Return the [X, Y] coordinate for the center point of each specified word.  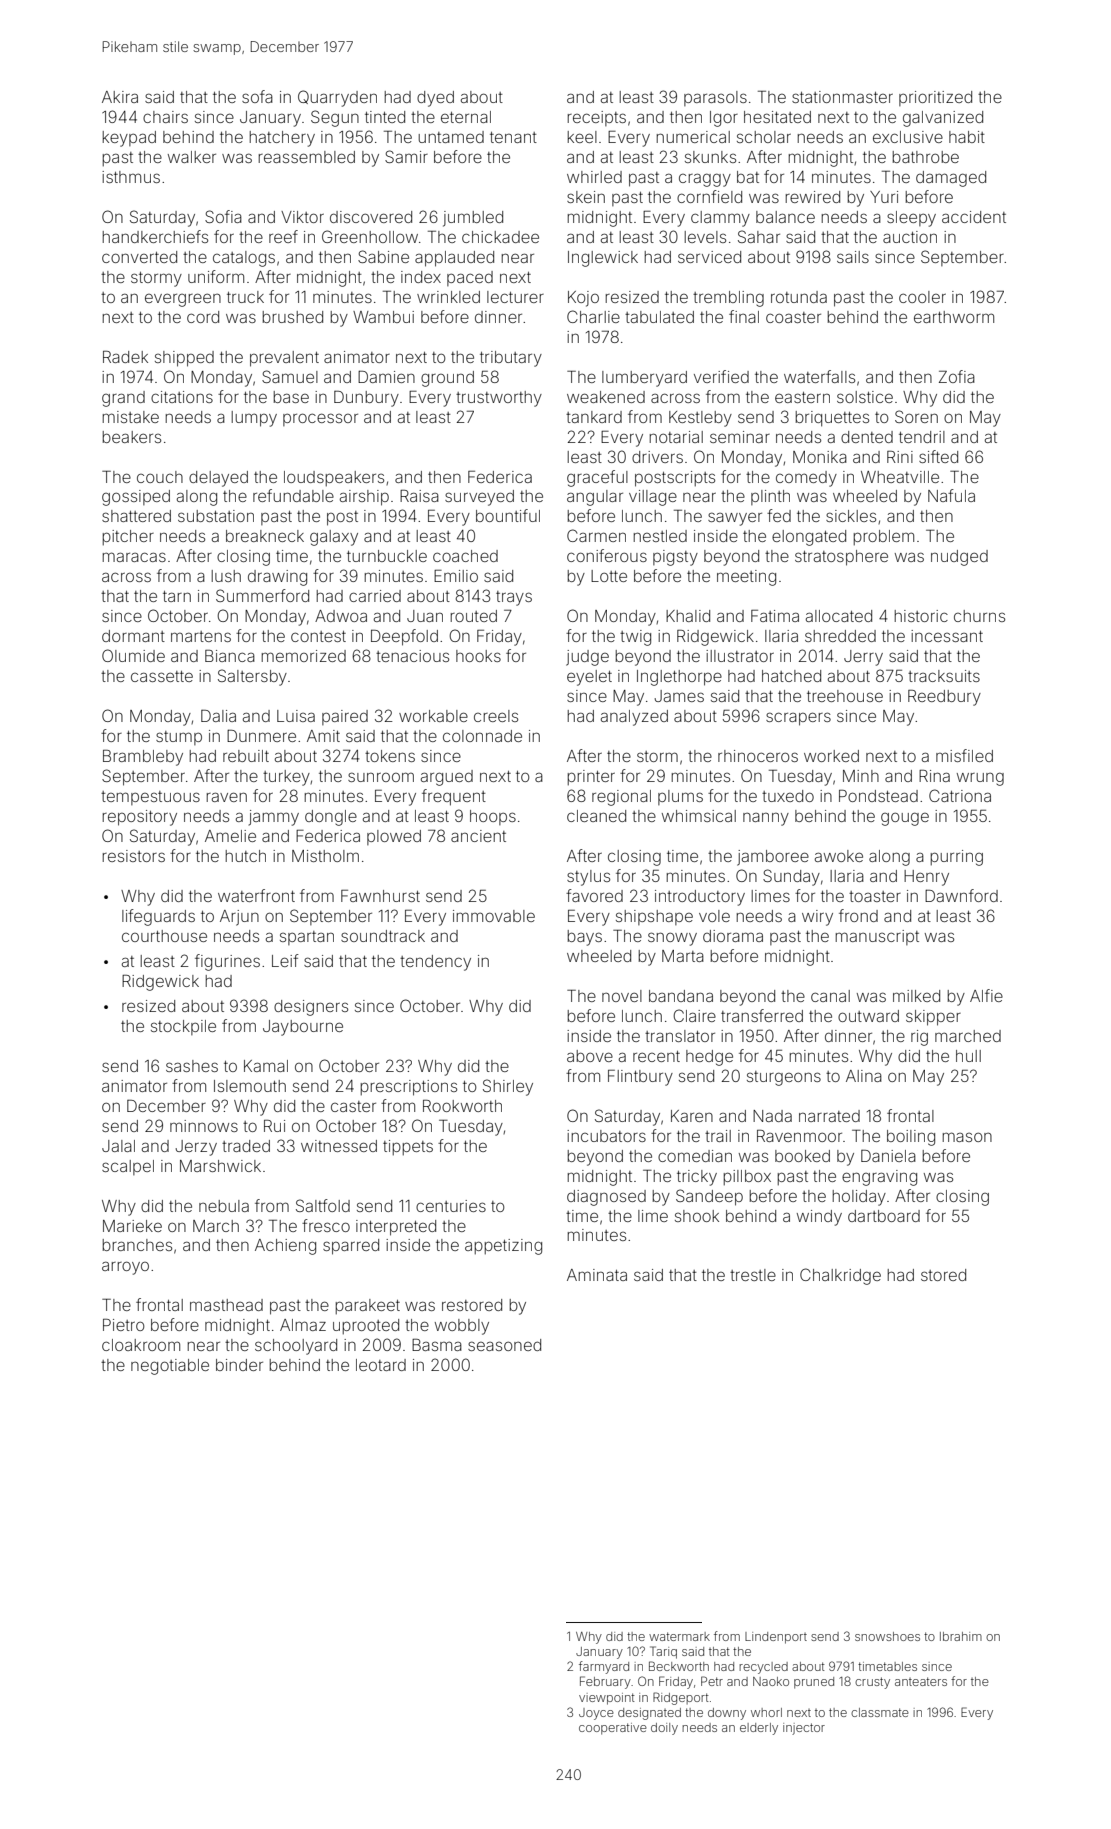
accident [974, 217]
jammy [274, 818]
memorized [303, 656]
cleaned [596, 816]
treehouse [845, 696]
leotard [381, 1365]
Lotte [609, 576]
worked [831, 756]
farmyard [604, 1667]
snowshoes [887, 1636]
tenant [513, 137]
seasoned [504, 1345]
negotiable [170, 1367]
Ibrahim [961, 1636]
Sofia [223, 216]
